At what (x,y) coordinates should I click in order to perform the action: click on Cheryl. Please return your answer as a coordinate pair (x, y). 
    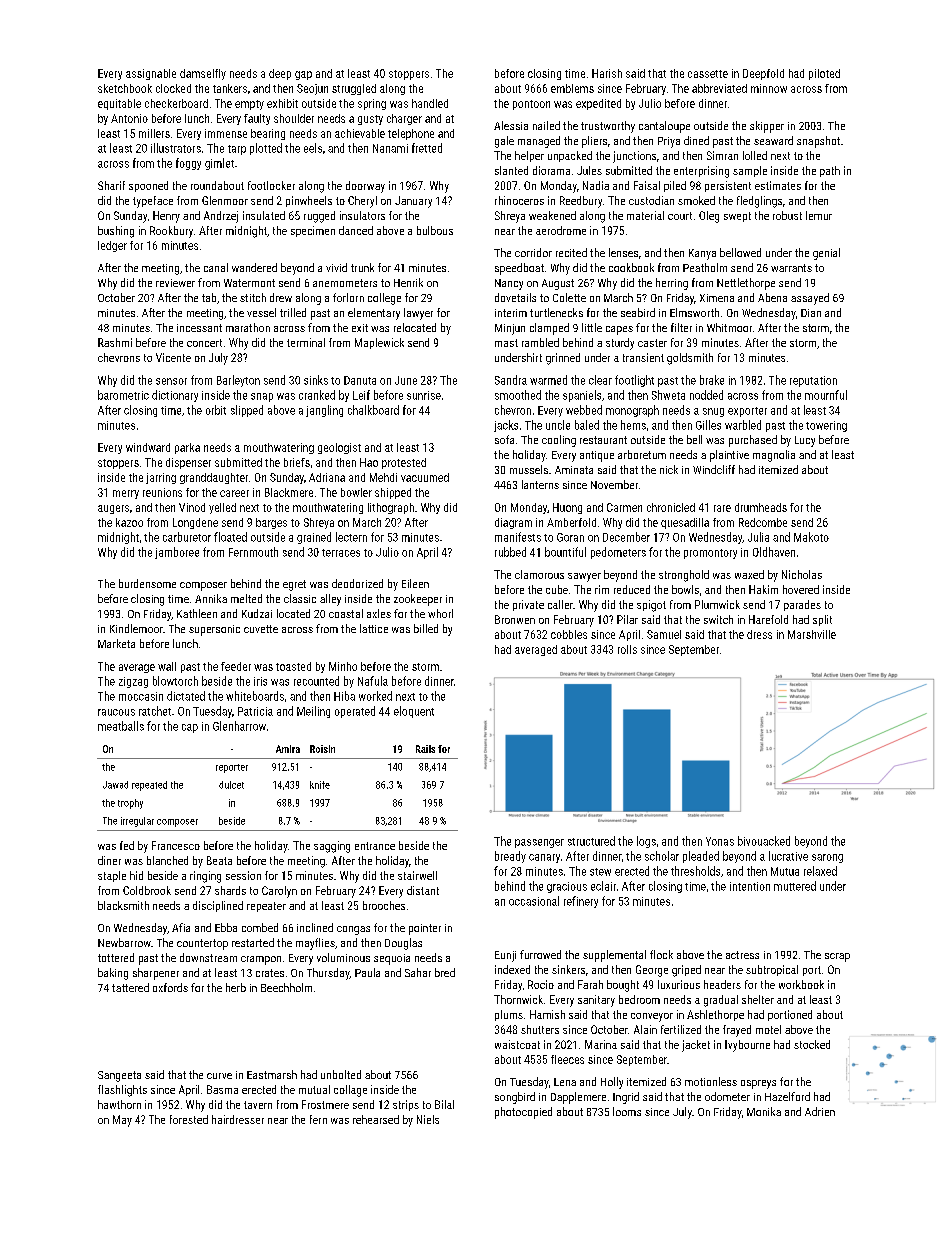
    Looking at the image, I should click on (362, 202).
